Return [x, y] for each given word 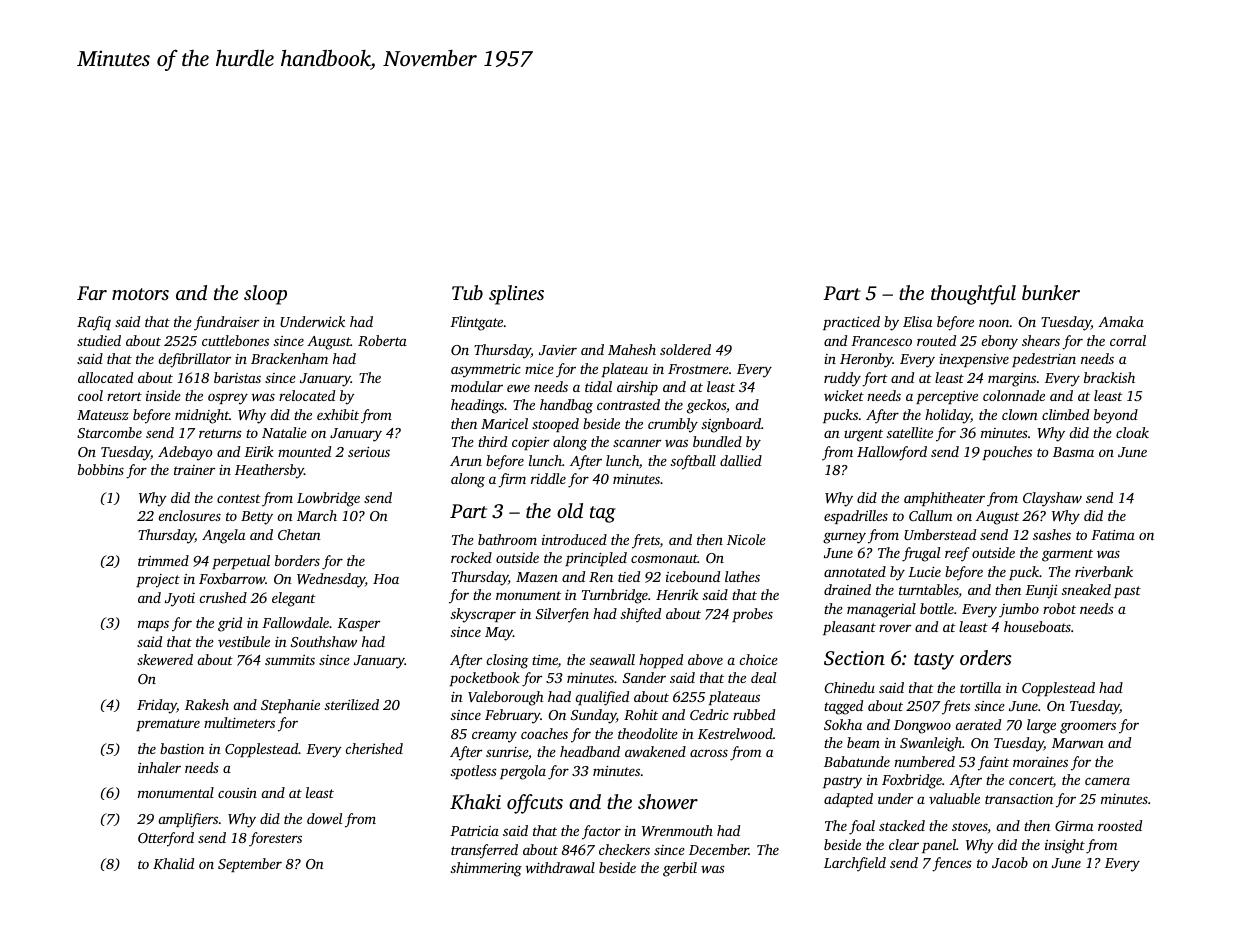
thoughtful [973, 295]
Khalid [173, 863]
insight [1065, 846]
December [719, 849]
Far [92, 293]
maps [153, 625]
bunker [1051, 292]
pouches [1007, 453]
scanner [637, 443]
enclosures [190, 515]
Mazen [537, 577]
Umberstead [940, 534]
